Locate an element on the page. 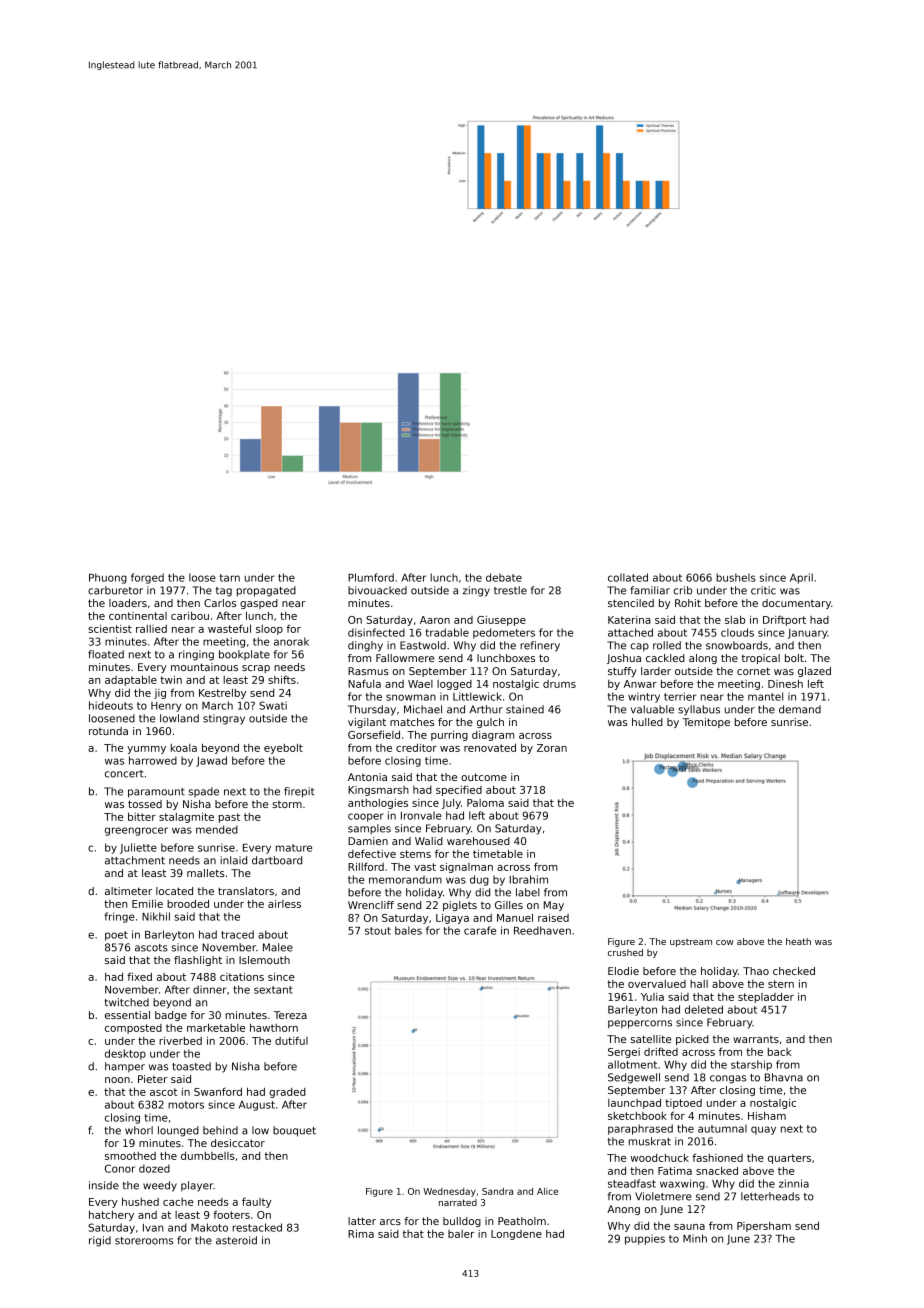 This image has width=924, height=1308. refinery is located at coordinates (540, 646).
